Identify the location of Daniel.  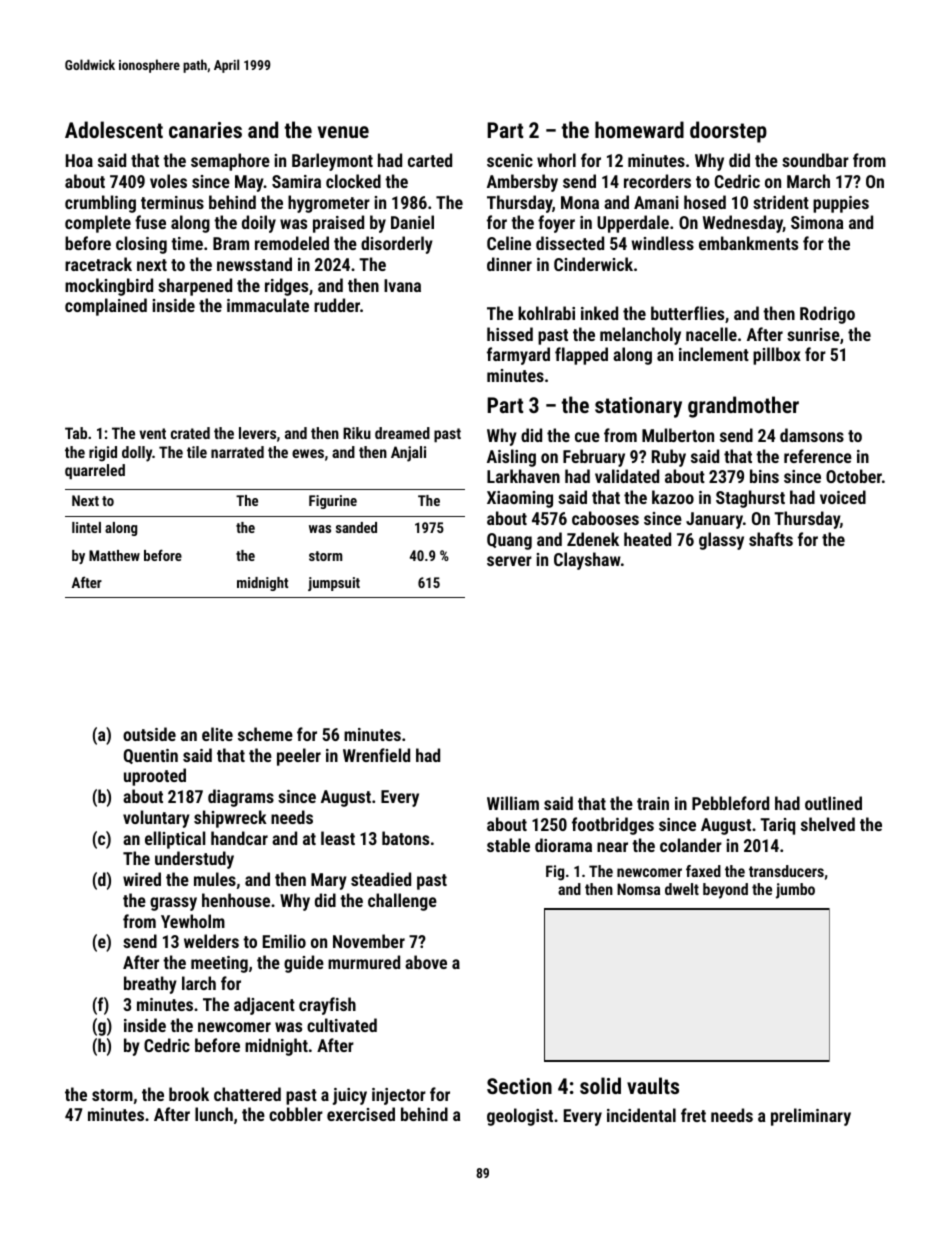
(412, 222).
